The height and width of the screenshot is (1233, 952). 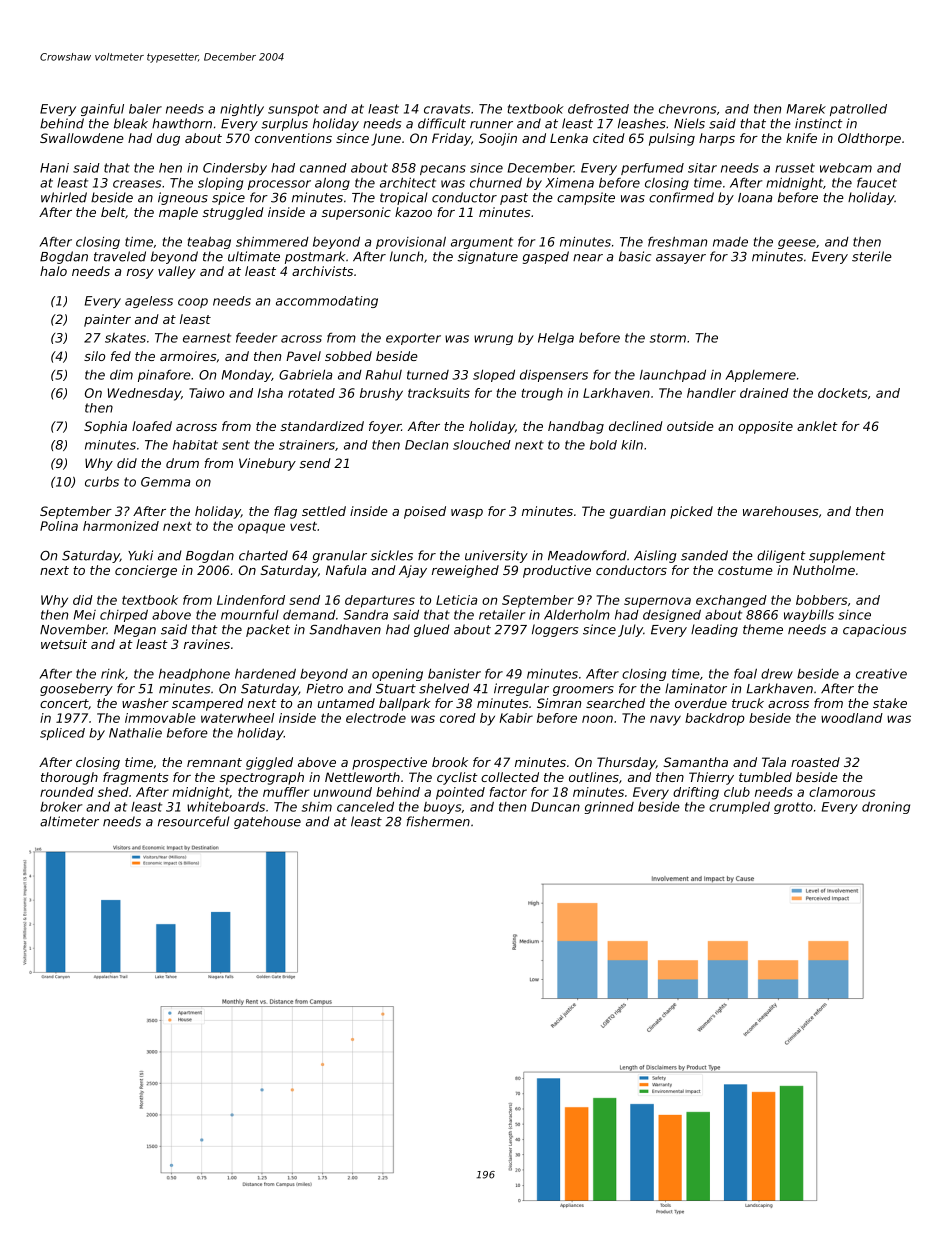 What do you see at coordinates (687, 109) in the screenshot?
I see `chevrons` at bounding box center [687, 109].
